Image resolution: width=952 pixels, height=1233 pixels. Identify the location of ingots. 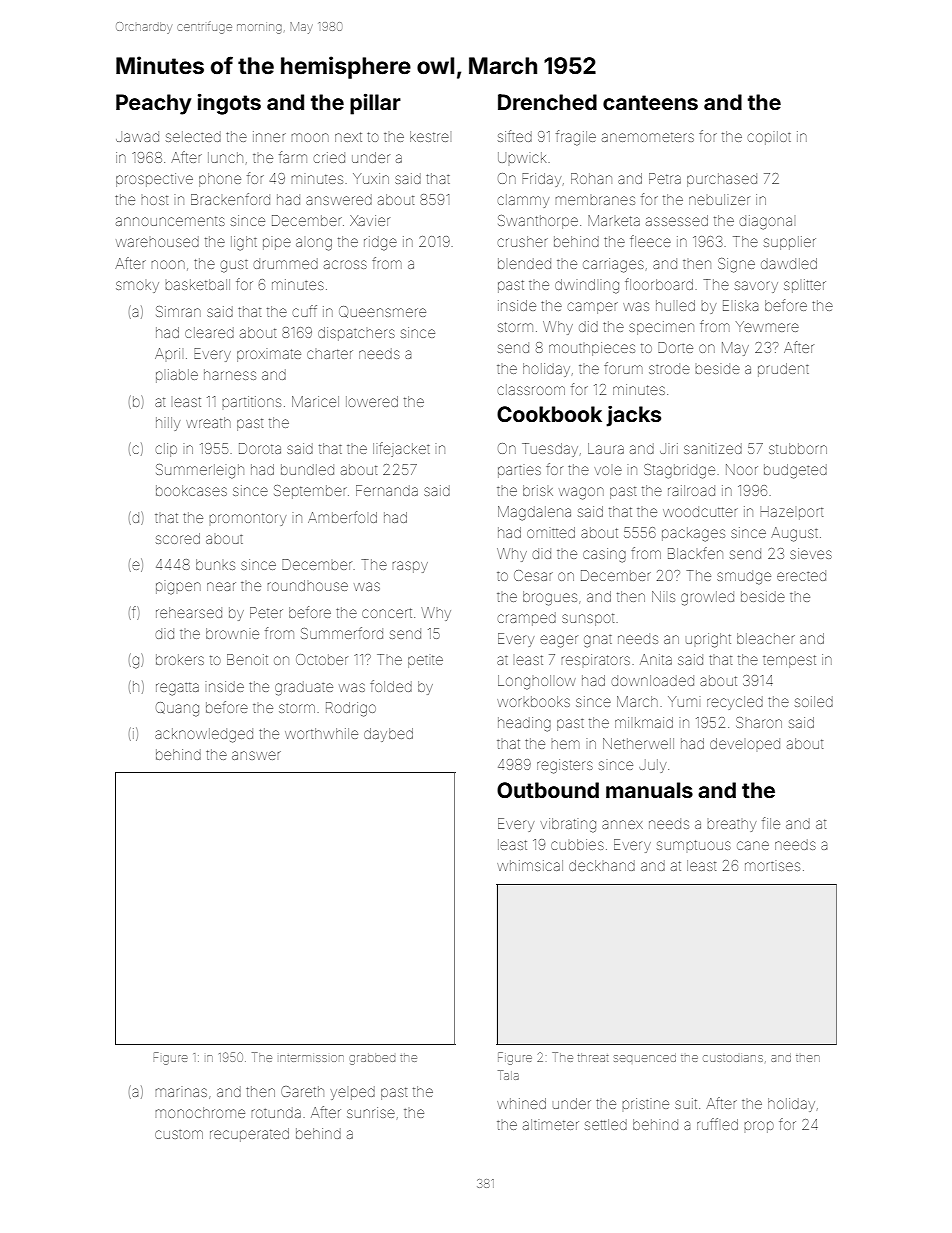
(229, 104).
